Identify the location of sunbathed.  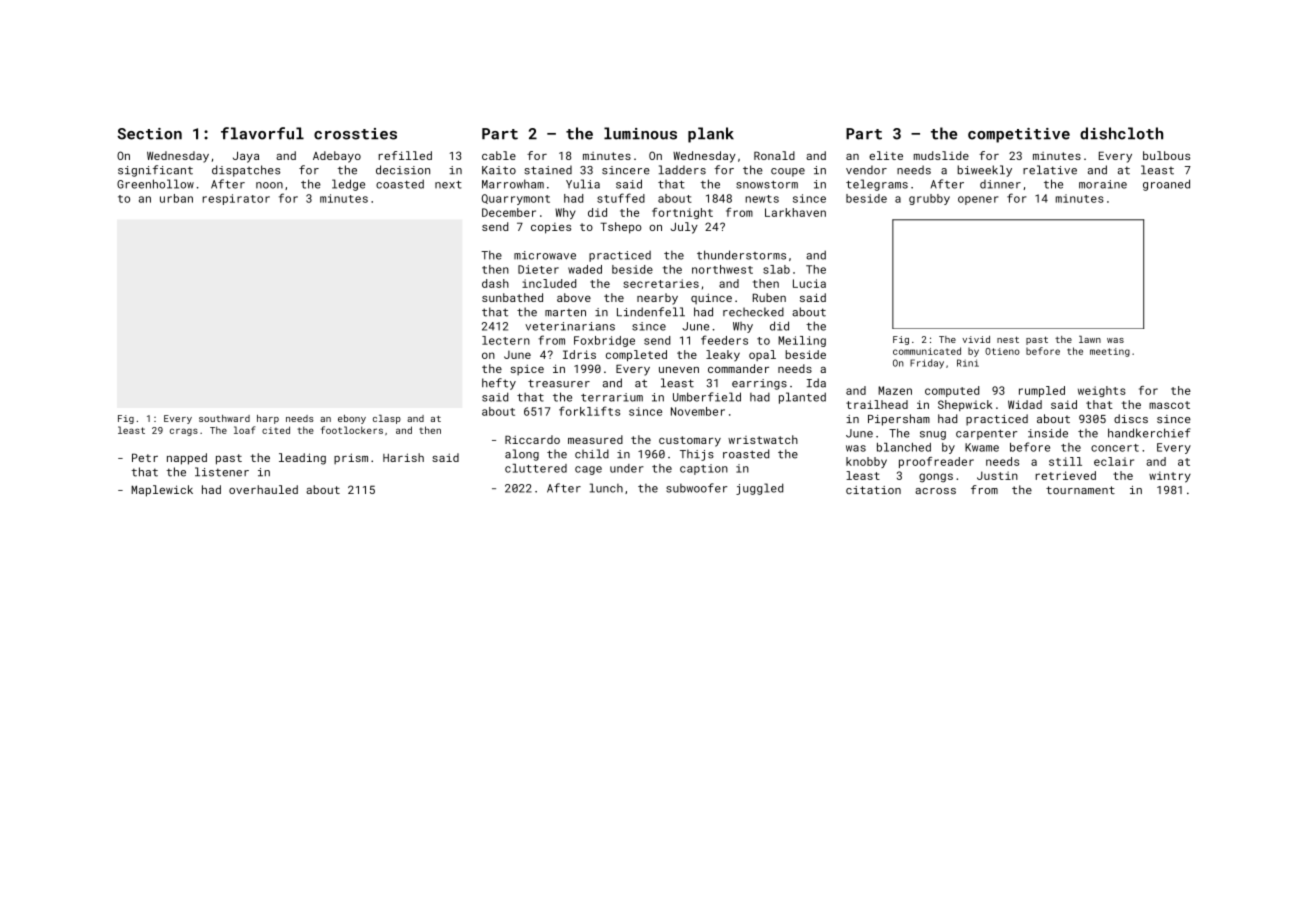
(512, 297).
